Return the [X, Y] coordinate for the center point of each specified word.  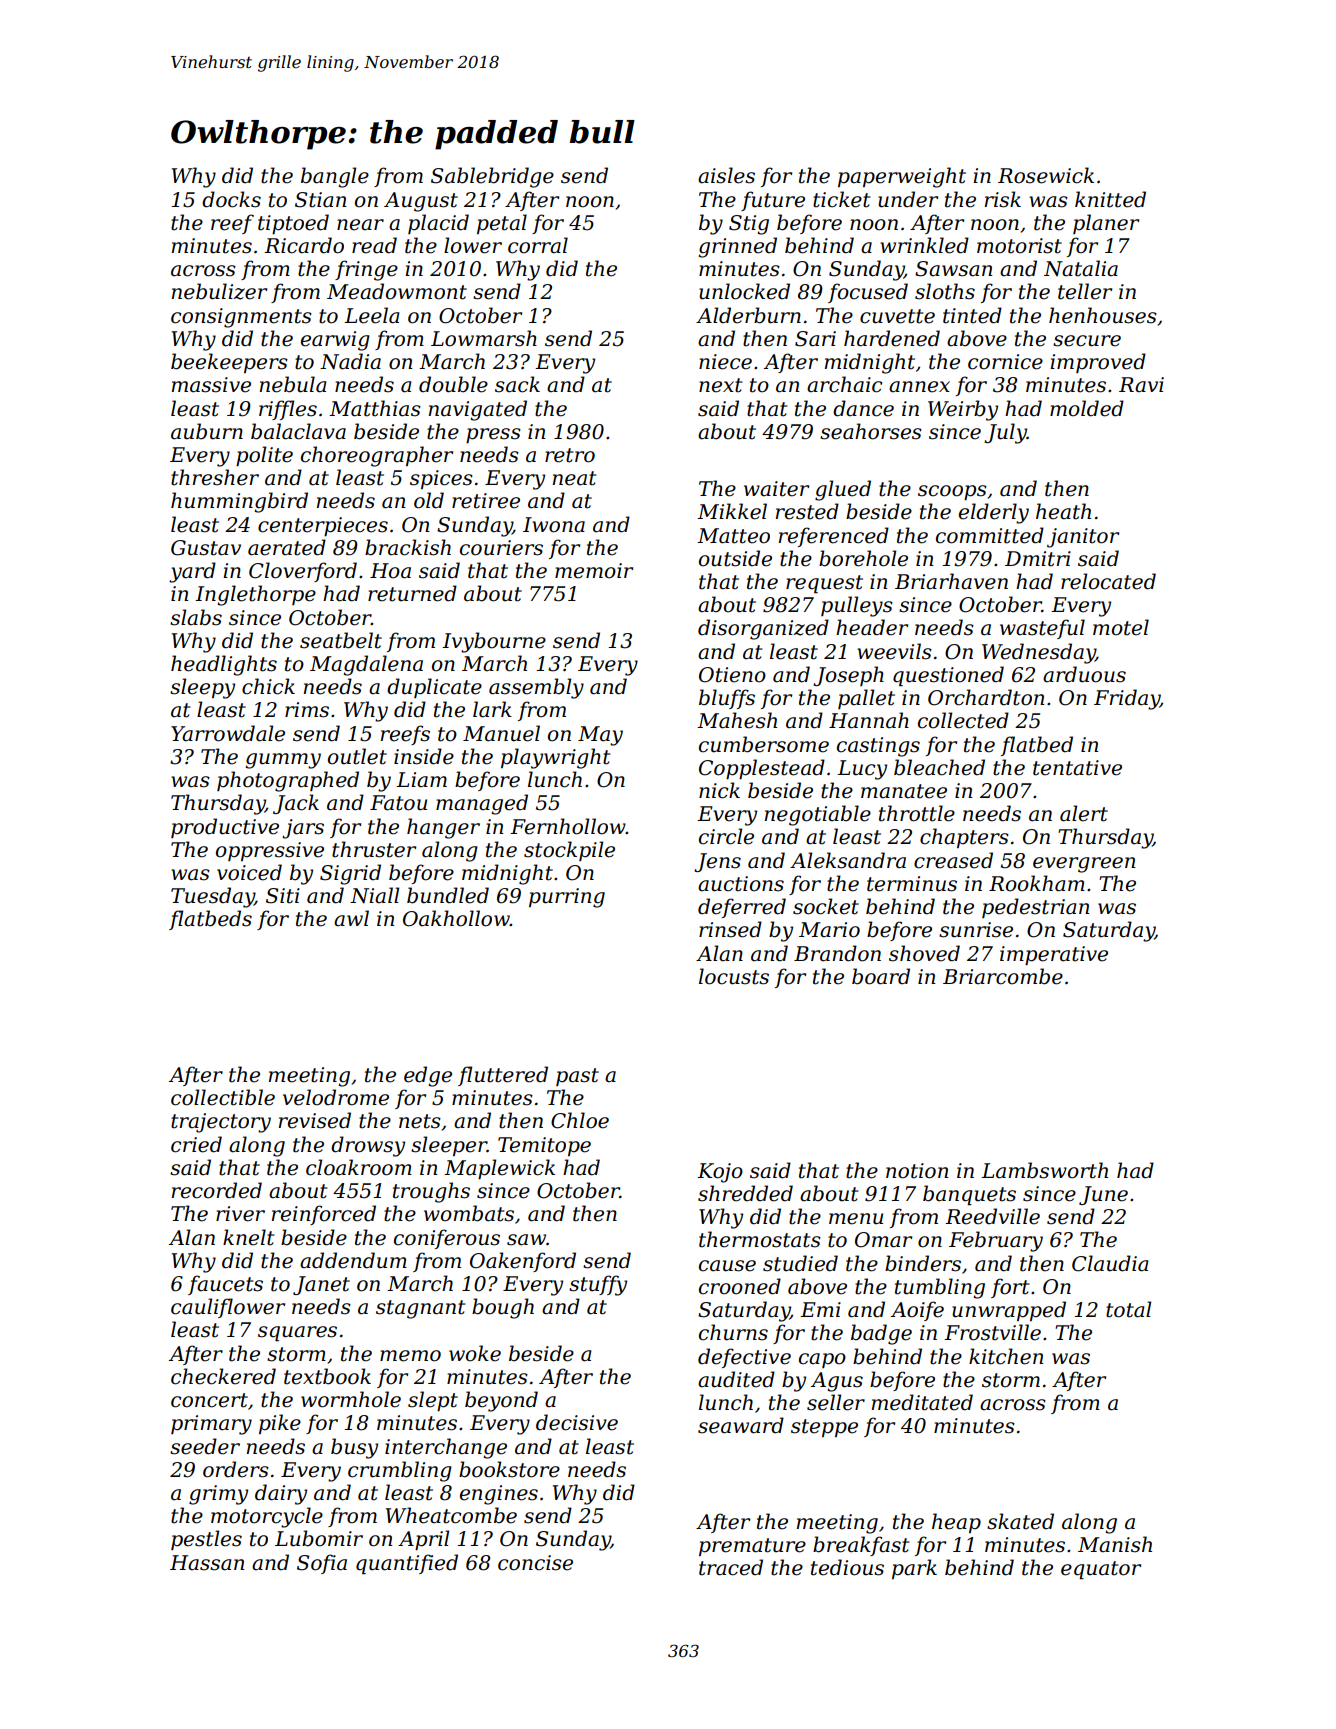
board [881, 976]
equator [1101, 1570]
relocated [1108, 581]
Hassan [207, 1563]
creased [953, 860]
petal [502, 224]
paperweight [902, 177]
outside [735, 558]
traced [731, 1567]
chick [268, 686]
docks [231, 199]
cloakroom [359, 1167]
